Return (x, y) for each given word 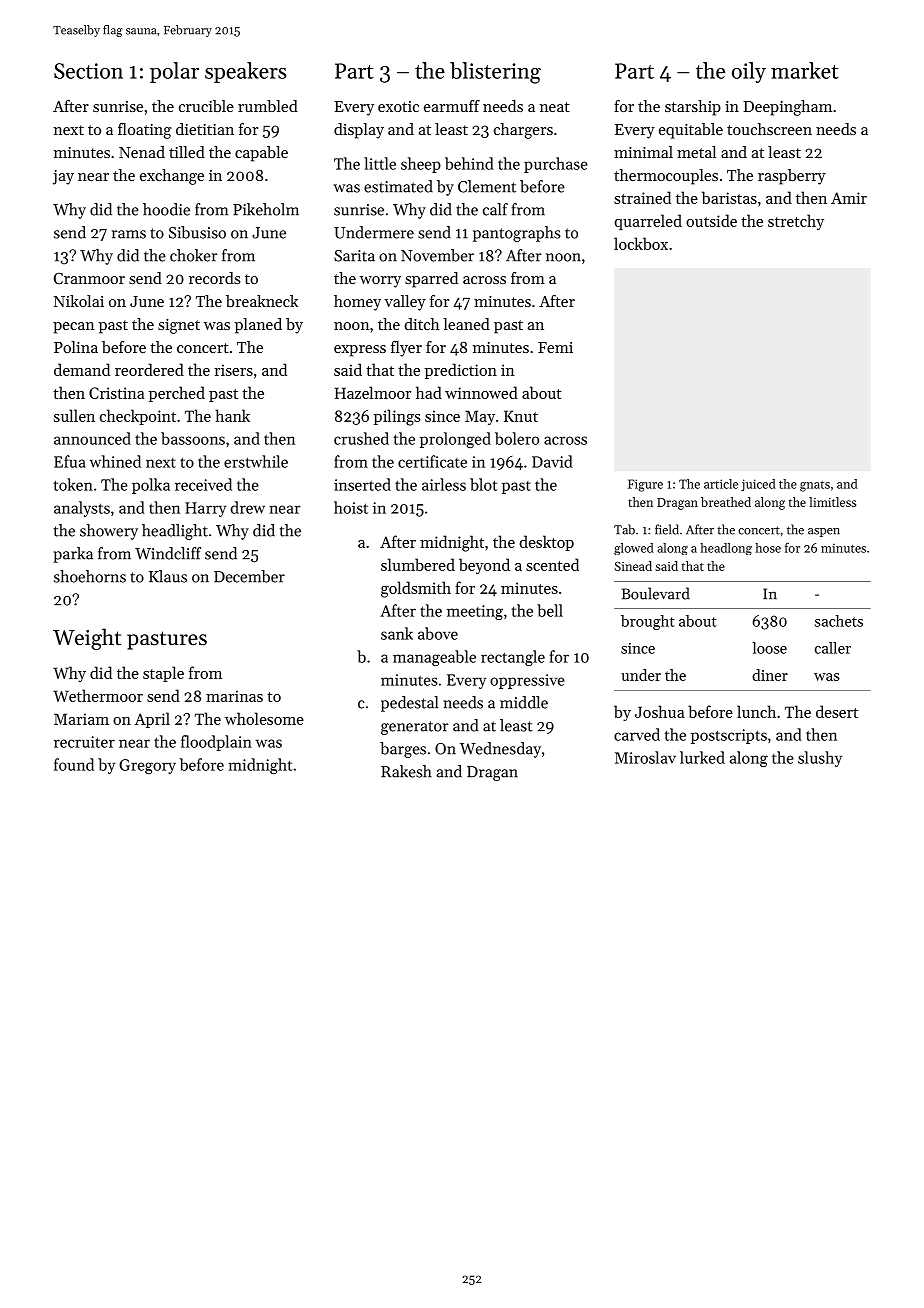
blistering (495, 73)
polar (174, 72)
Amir (849, 198)
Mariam (81, 719)
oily (749, 72)
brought (648, 622)
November (437, 255)
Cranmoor (89, 278)
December (249, 576)
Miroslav (645, 757)
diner (770, 675)
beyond (484, 566)
